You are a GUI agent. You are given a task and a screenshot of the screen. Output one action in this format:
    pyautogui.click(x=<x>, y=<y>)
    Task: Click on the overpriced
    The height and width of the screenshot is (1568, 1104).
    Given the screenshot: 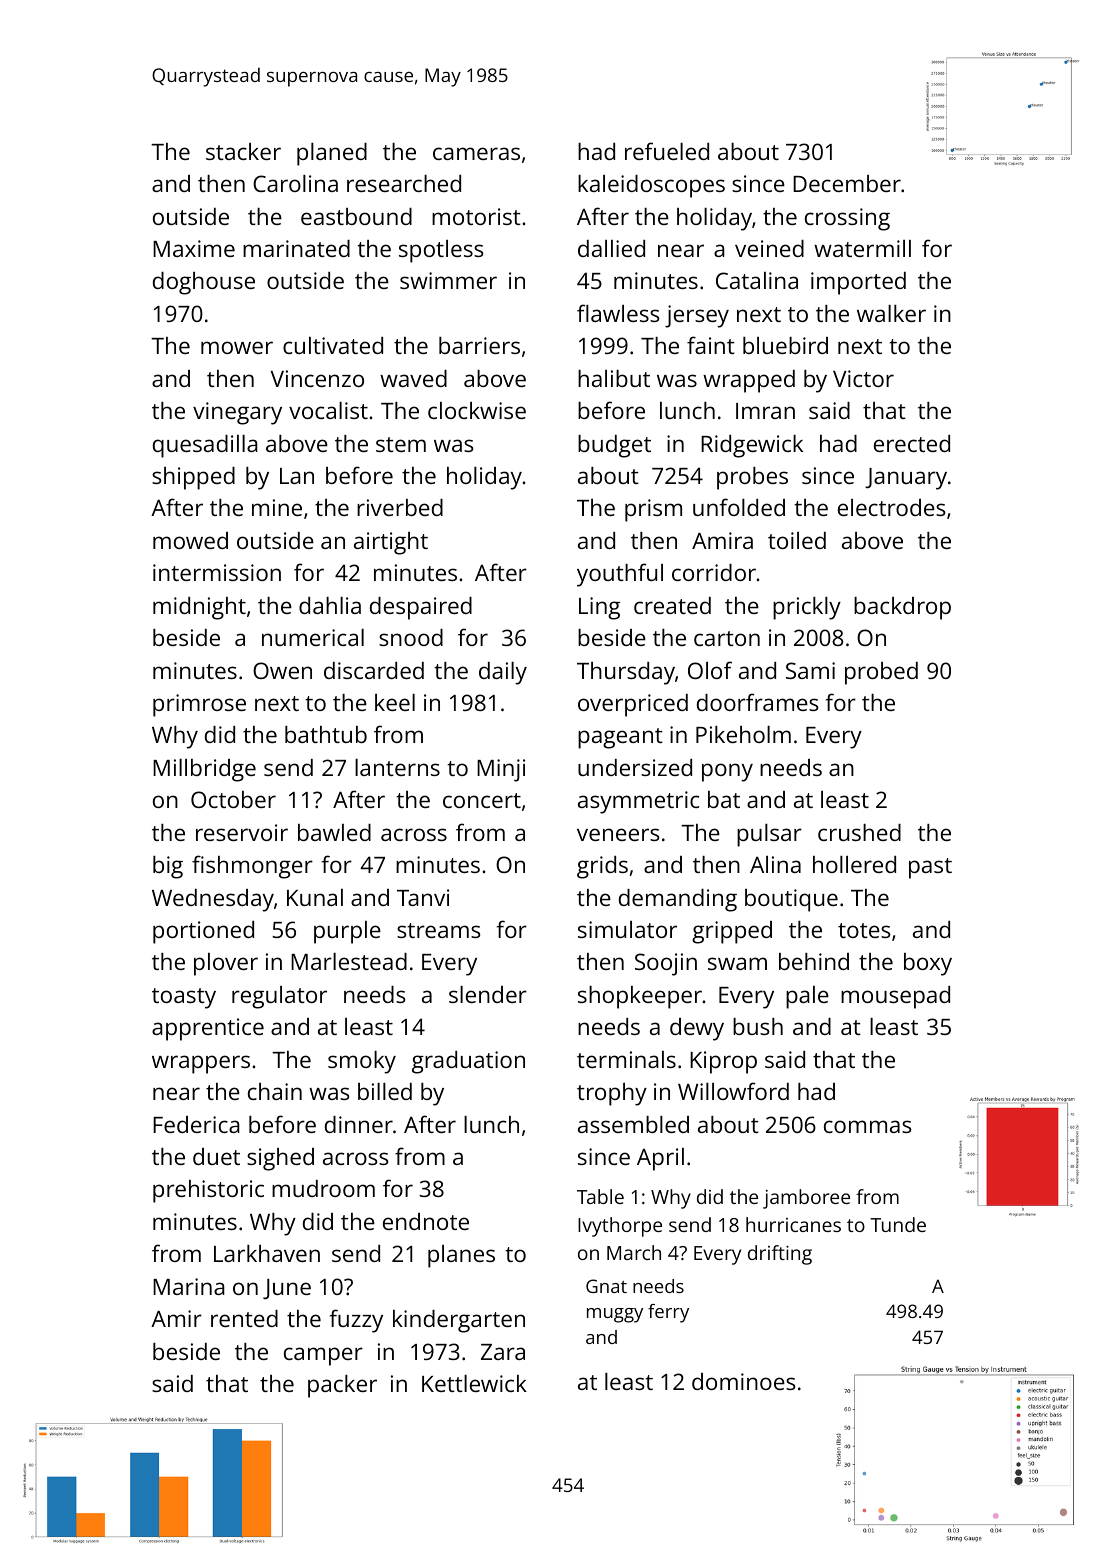 What is the action you would take?
    pyautogui.click(x=633, y=705)
